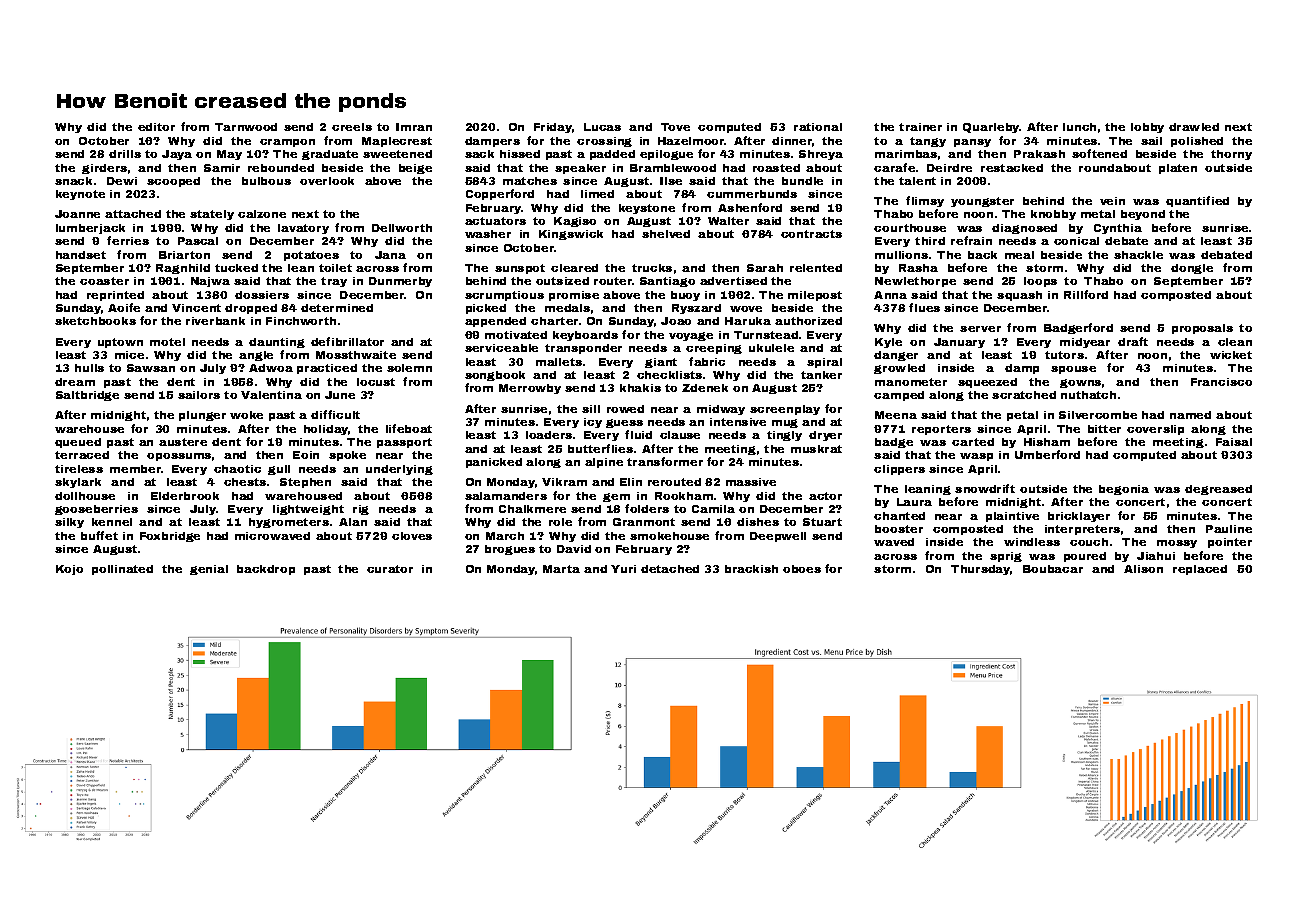 This document has height=924, width=1308. Describe the element at coordinates (808, 321) in the document. I see `authorized` at that location.
